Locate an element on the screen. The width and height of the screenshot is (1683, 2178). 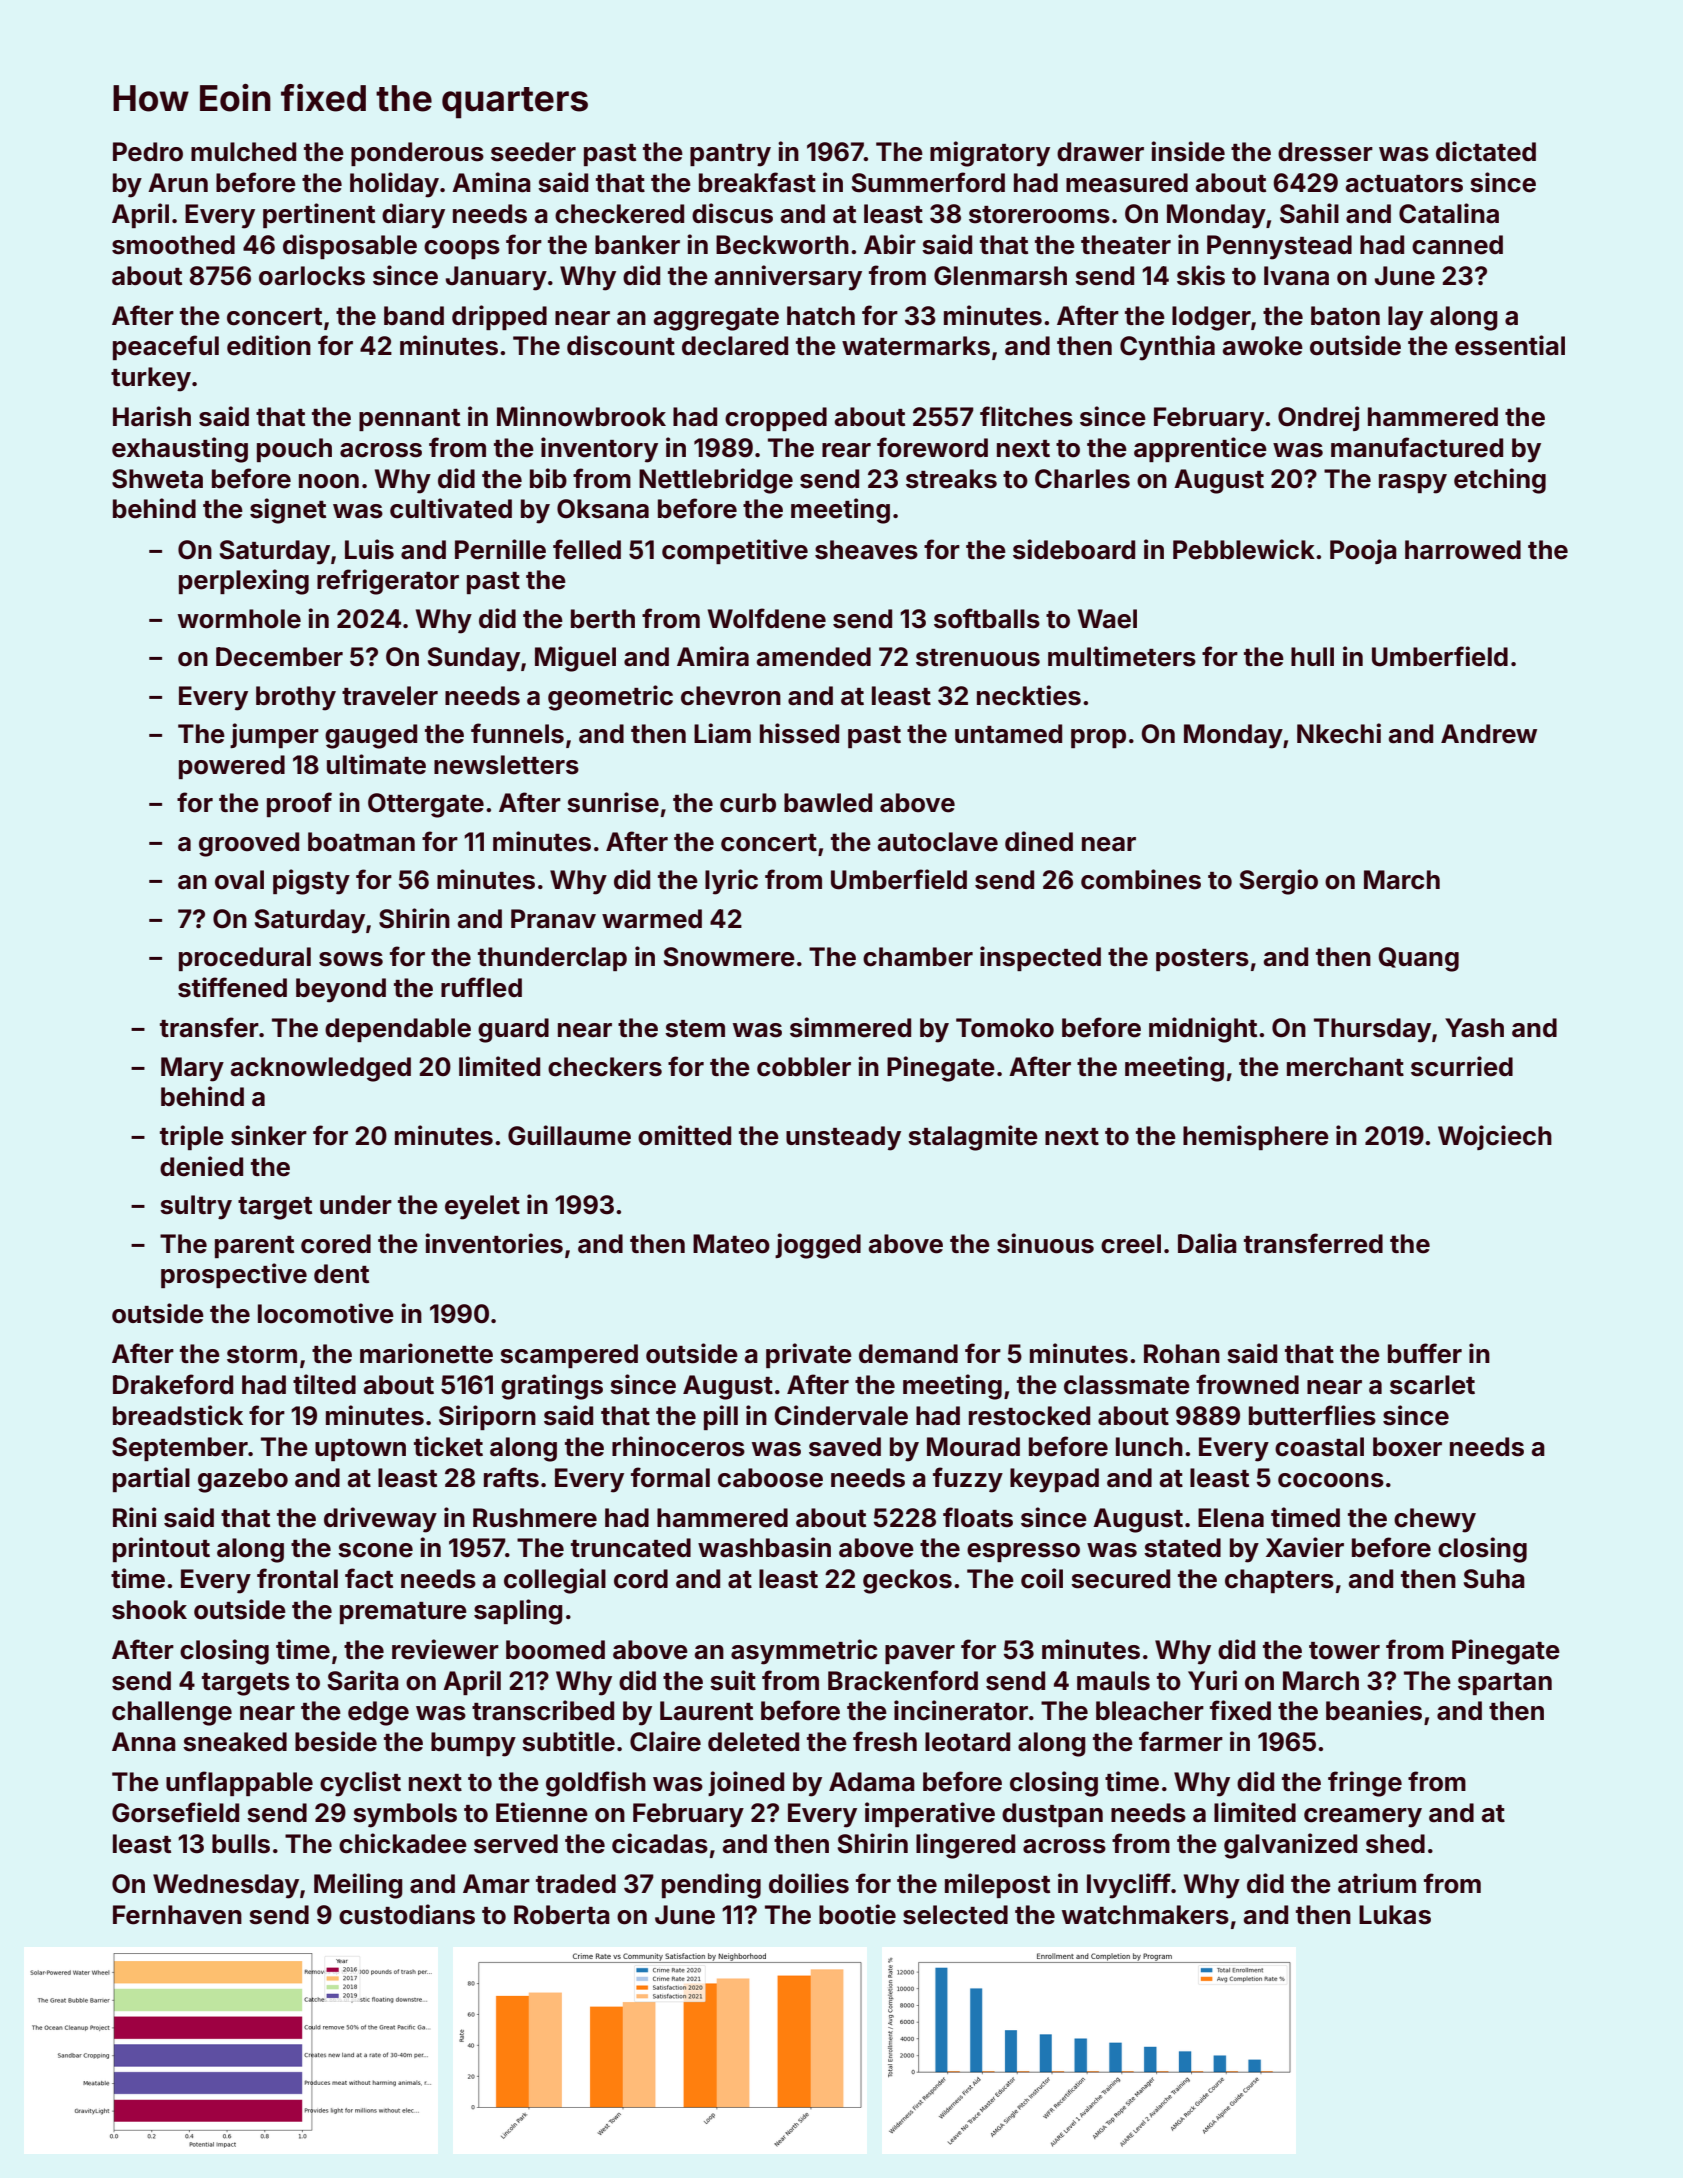
warmed is located at coordinates (652, 919).
